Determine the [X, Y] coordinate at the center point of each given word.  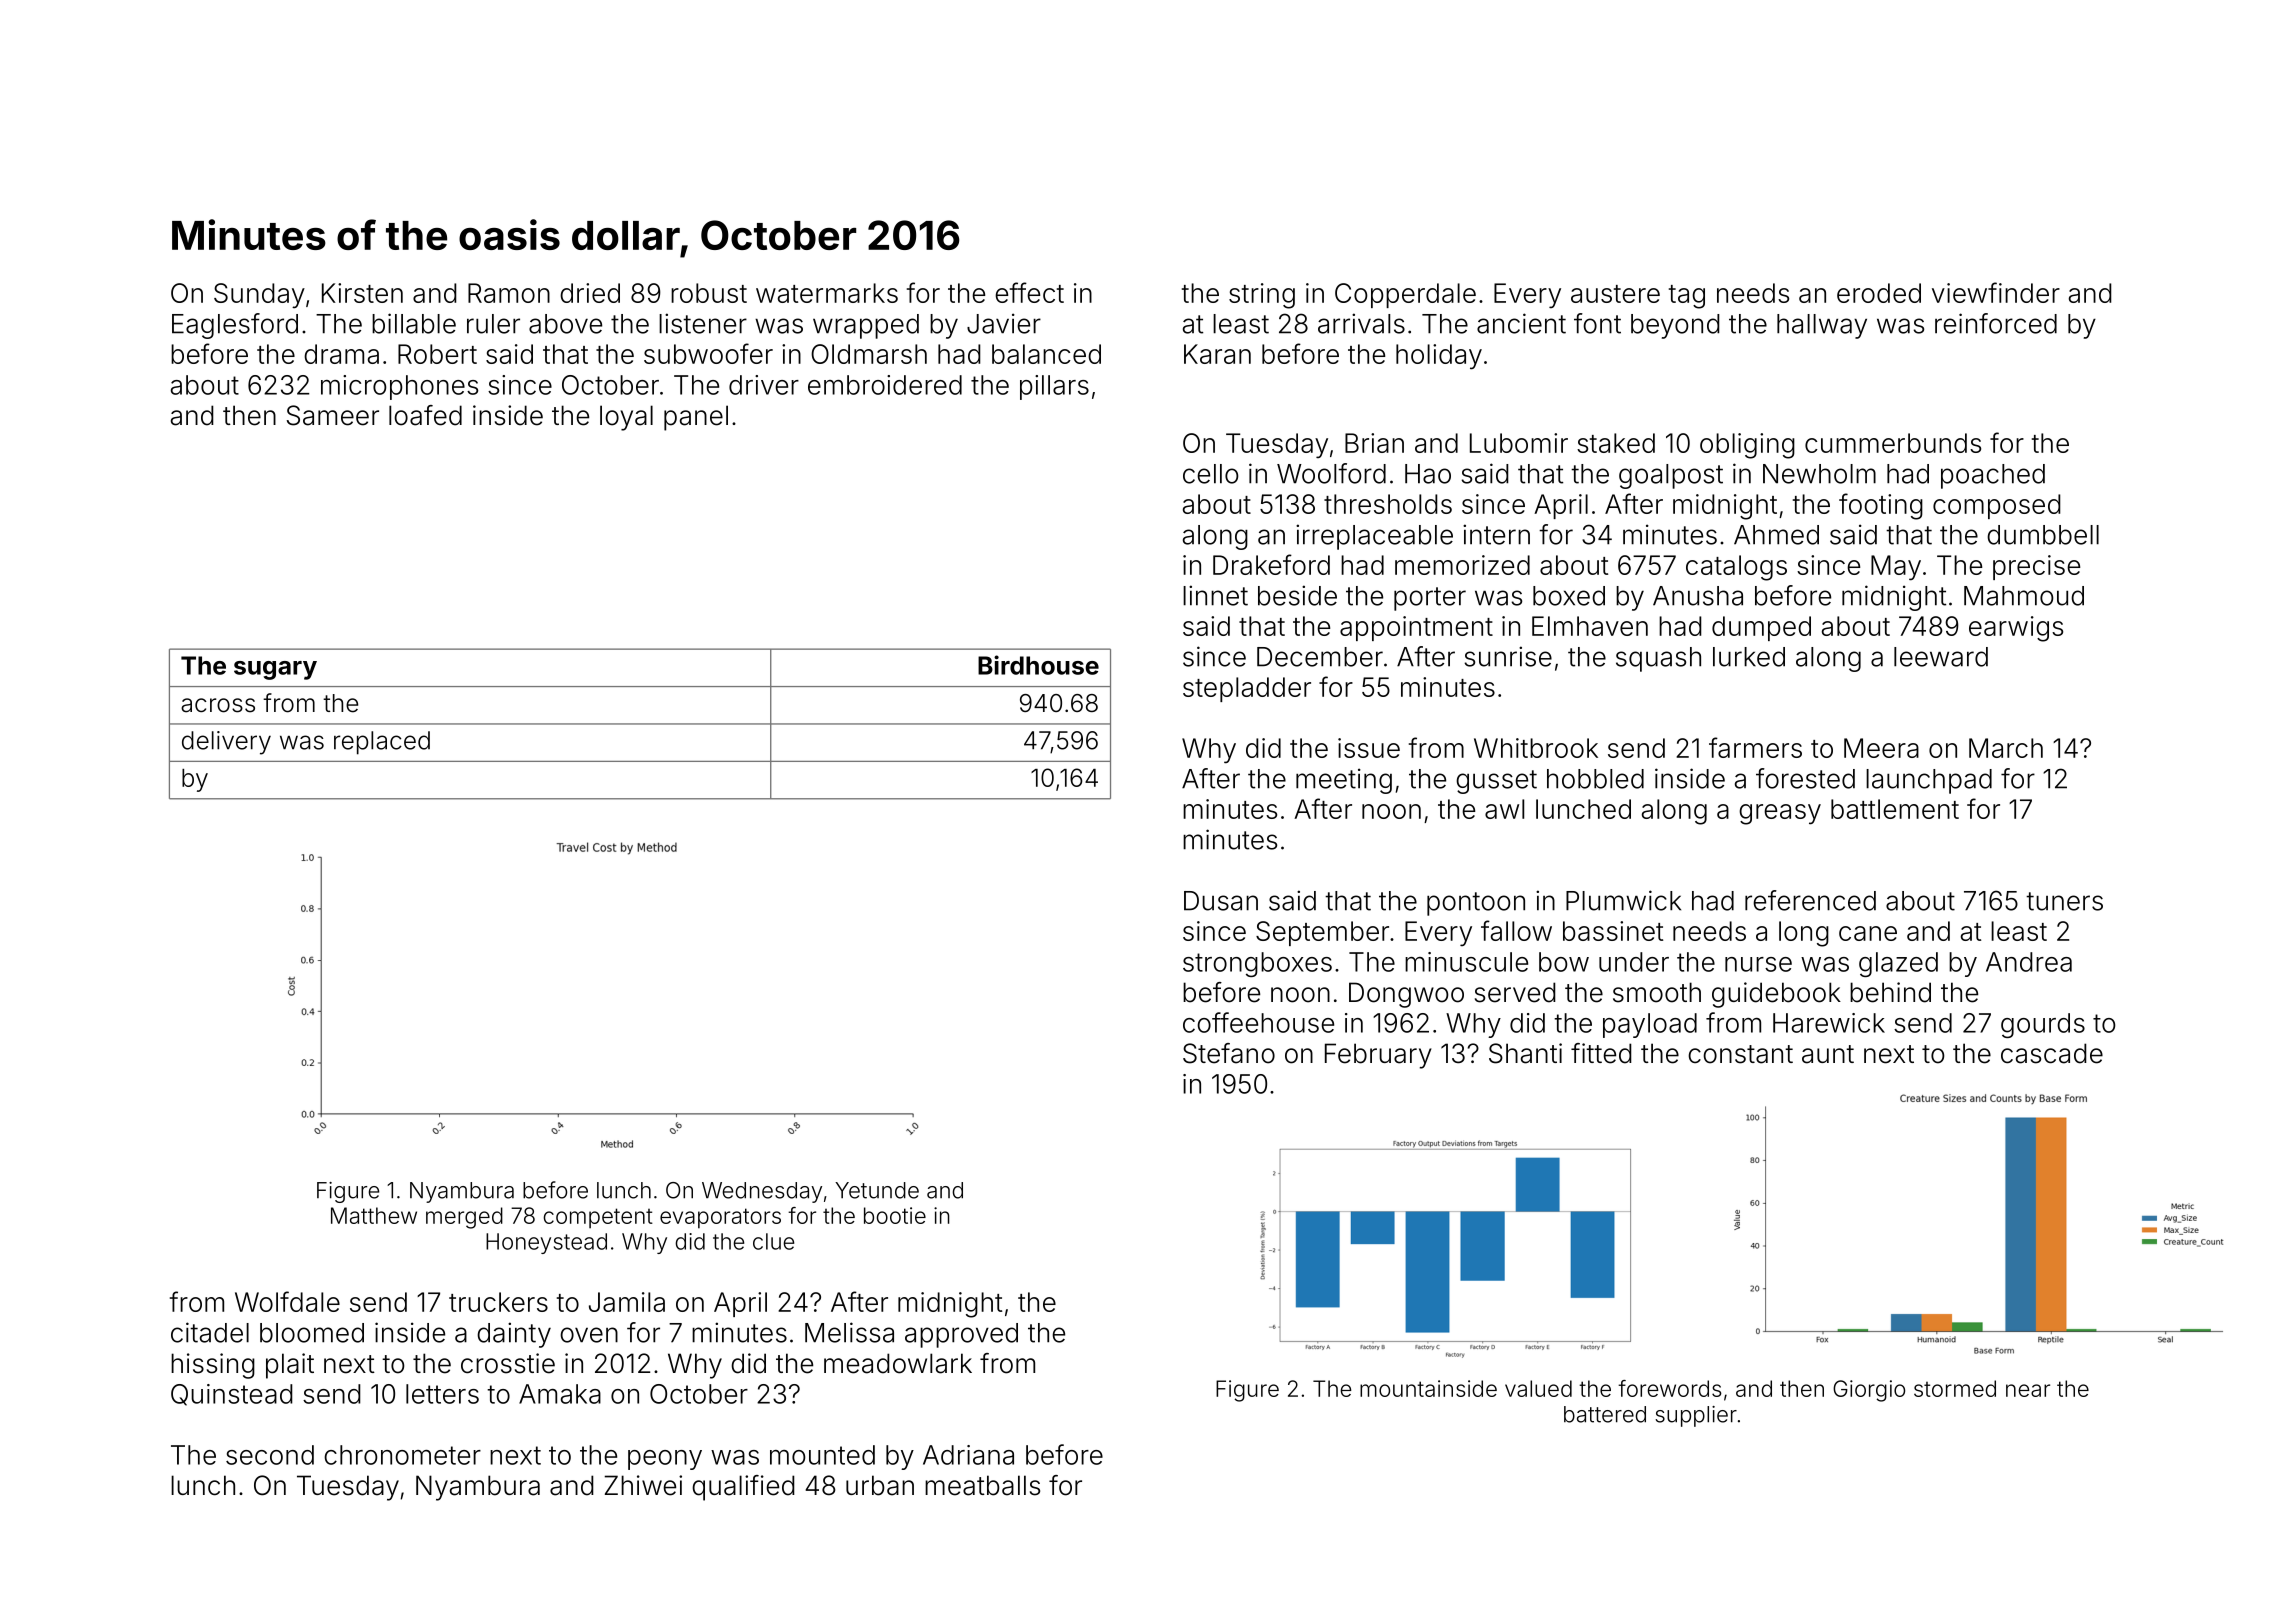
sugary [275, 670]
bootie [895, 1215]
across [218, 705]
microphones [399, 387]
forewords [1670, 1388]
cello [1210, 474]
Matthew [374, 1215]
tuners [2064, 901]
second [270, 1455]
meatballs [982, 1485]
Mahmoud [2024, 596]
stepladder [1247, 689]
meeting [1344, 781]
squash [1658, 659]
